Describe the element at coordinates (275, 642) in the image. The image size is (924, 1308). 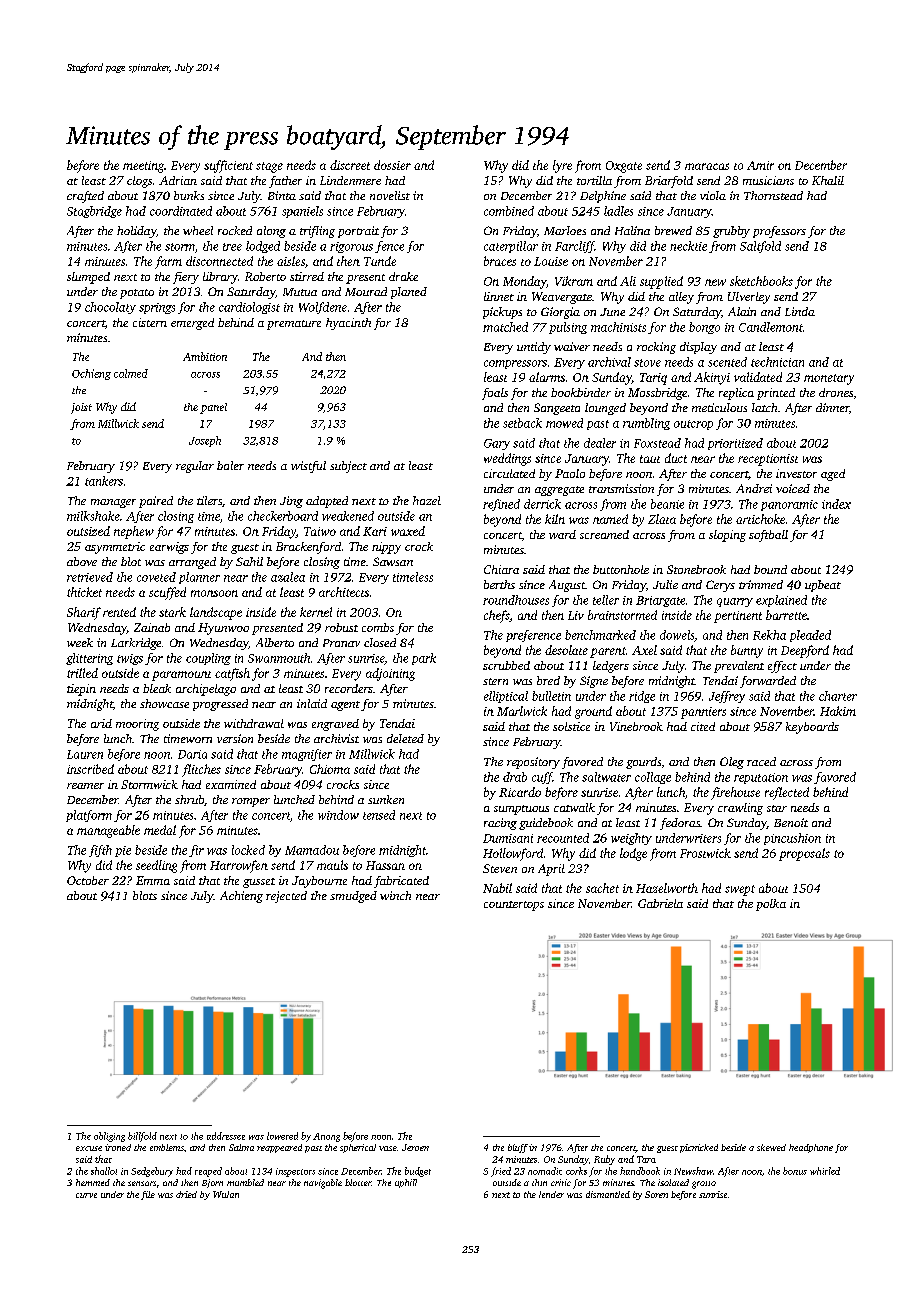
I see `Alberto` at that location.
